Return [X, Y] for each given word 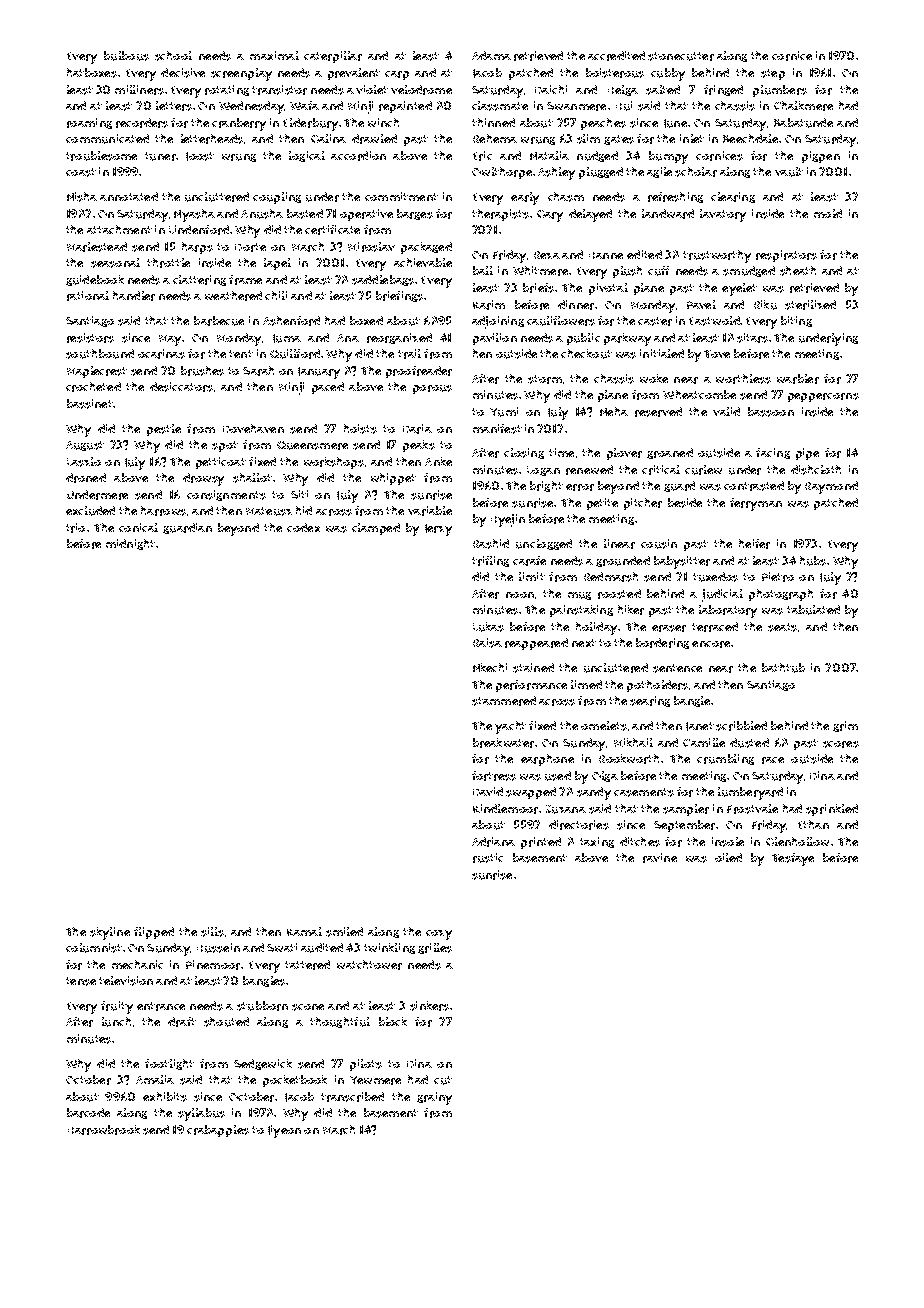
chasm [566, 197]
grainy [434, 1098]
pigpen [821, 157]
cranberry [239, 124]
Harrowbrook [104, 1130]
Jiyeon [284, 1131]
